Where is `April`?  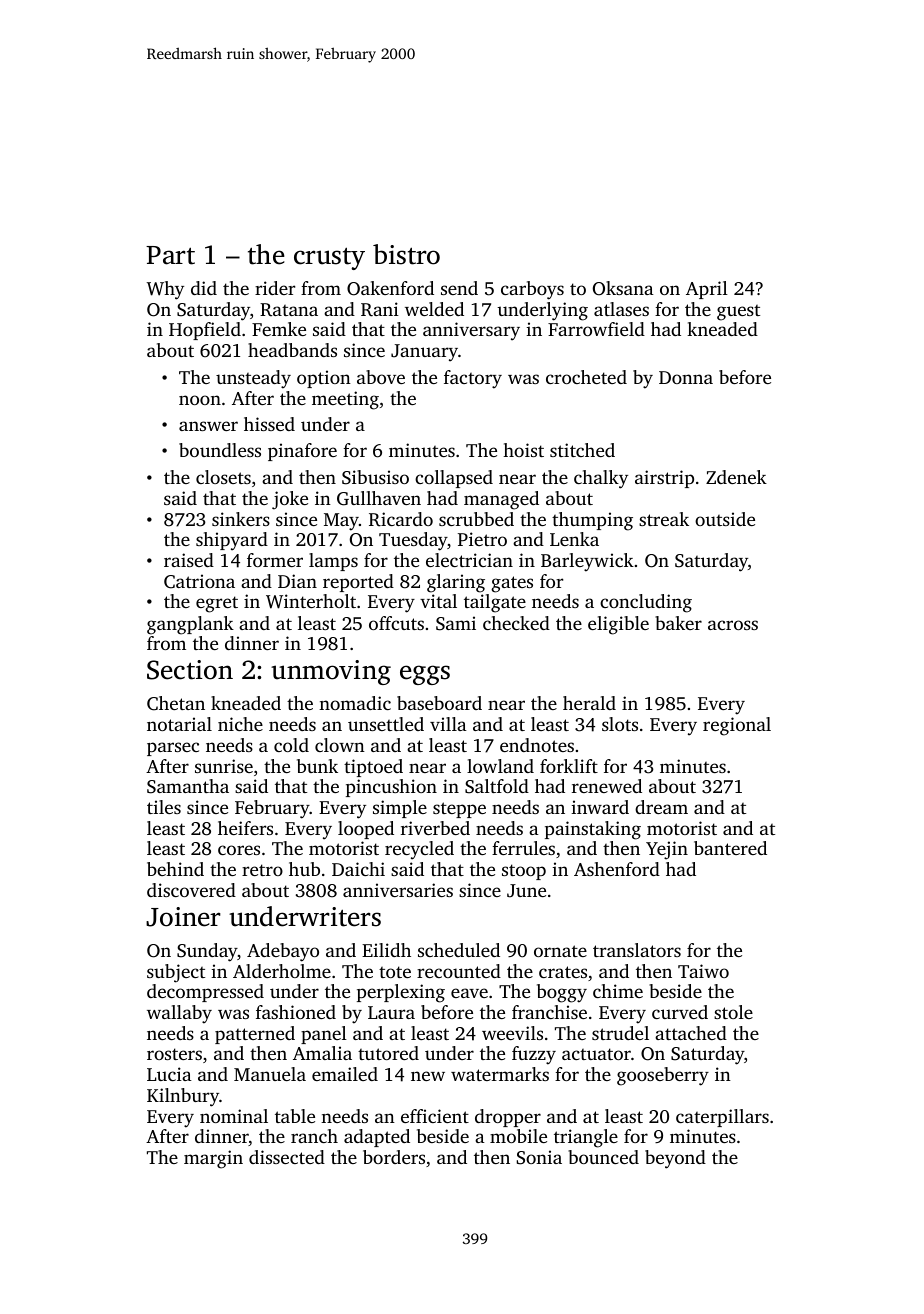 April is located at coordinates (707, 290).
